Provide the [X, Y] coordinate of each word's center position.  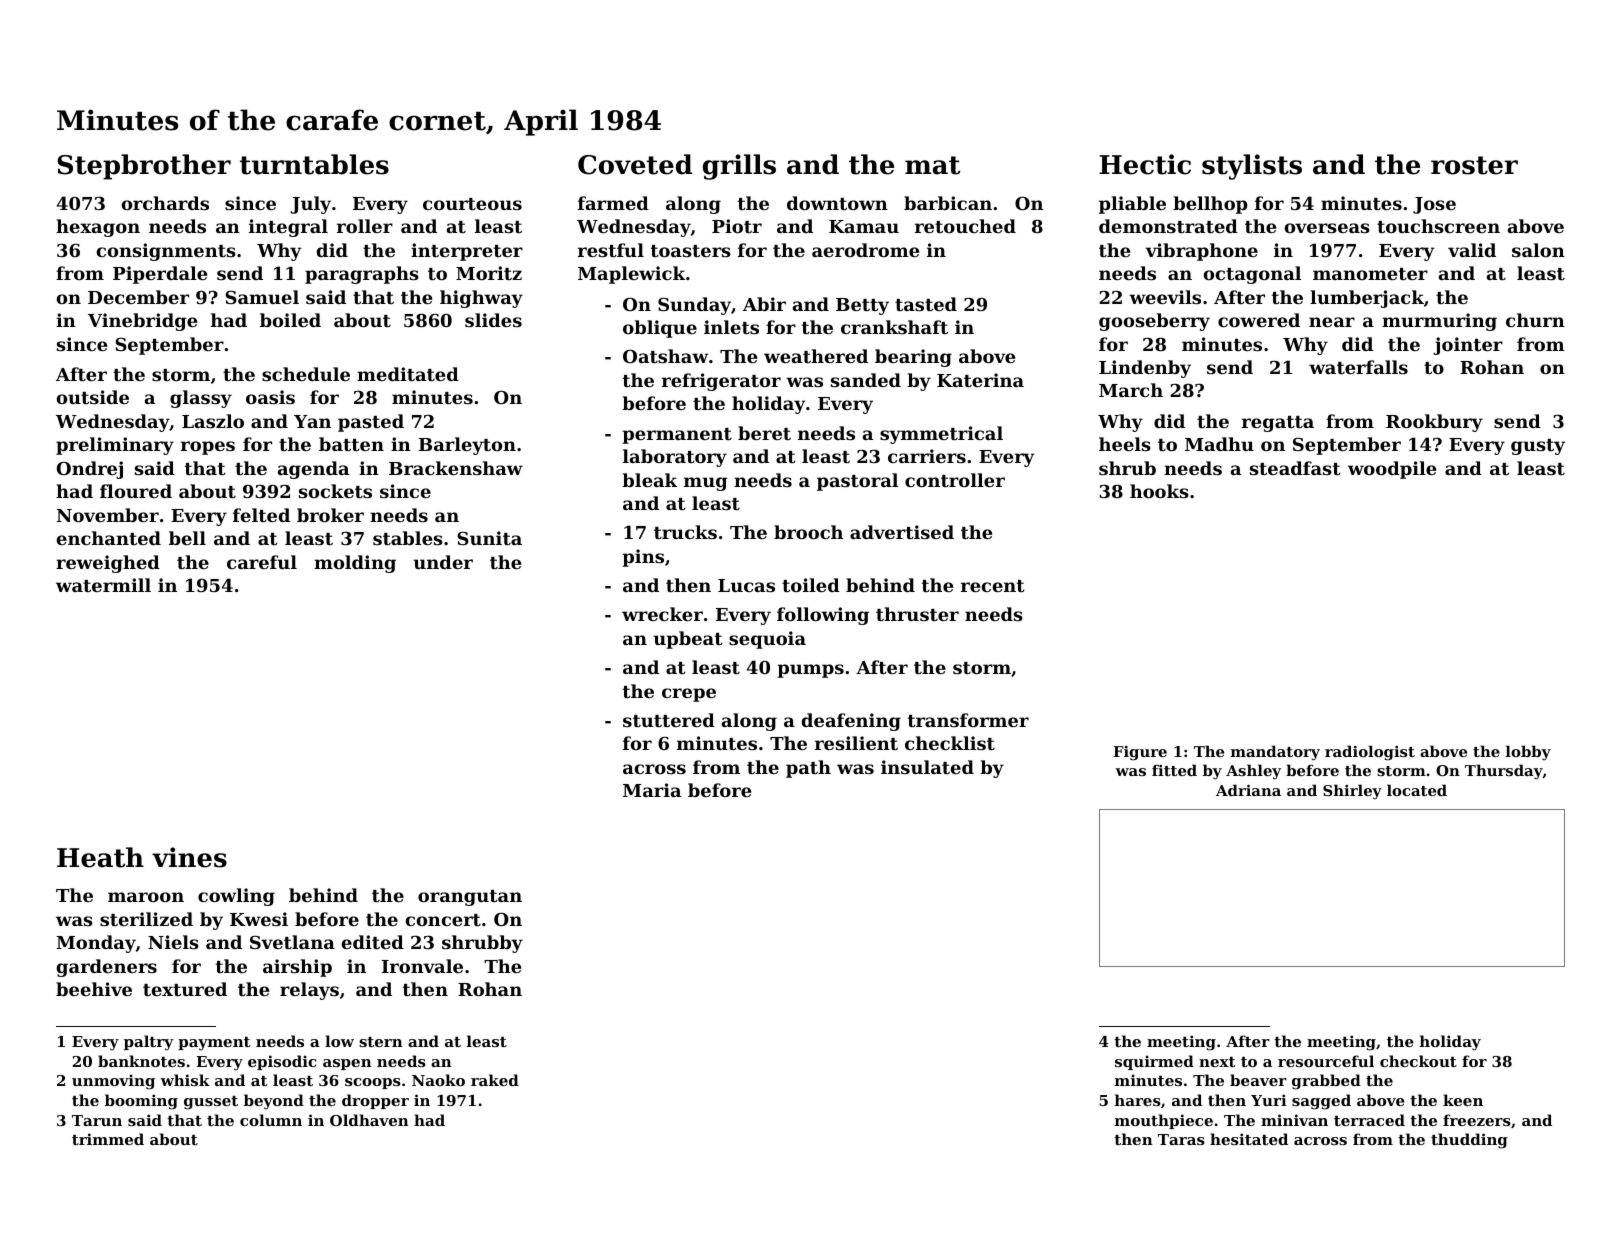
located [1417, 790]
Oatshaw [665, 356]
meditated [408, 374]
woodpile [1392, 470]
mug [706, 484]
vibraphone [1201, 252]
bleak [649, 480]
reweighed [108, 564]
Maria [652, 790]
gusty [1538, 447]
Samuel [262, 297]
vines [189, 857]
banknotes [141, 1061]
